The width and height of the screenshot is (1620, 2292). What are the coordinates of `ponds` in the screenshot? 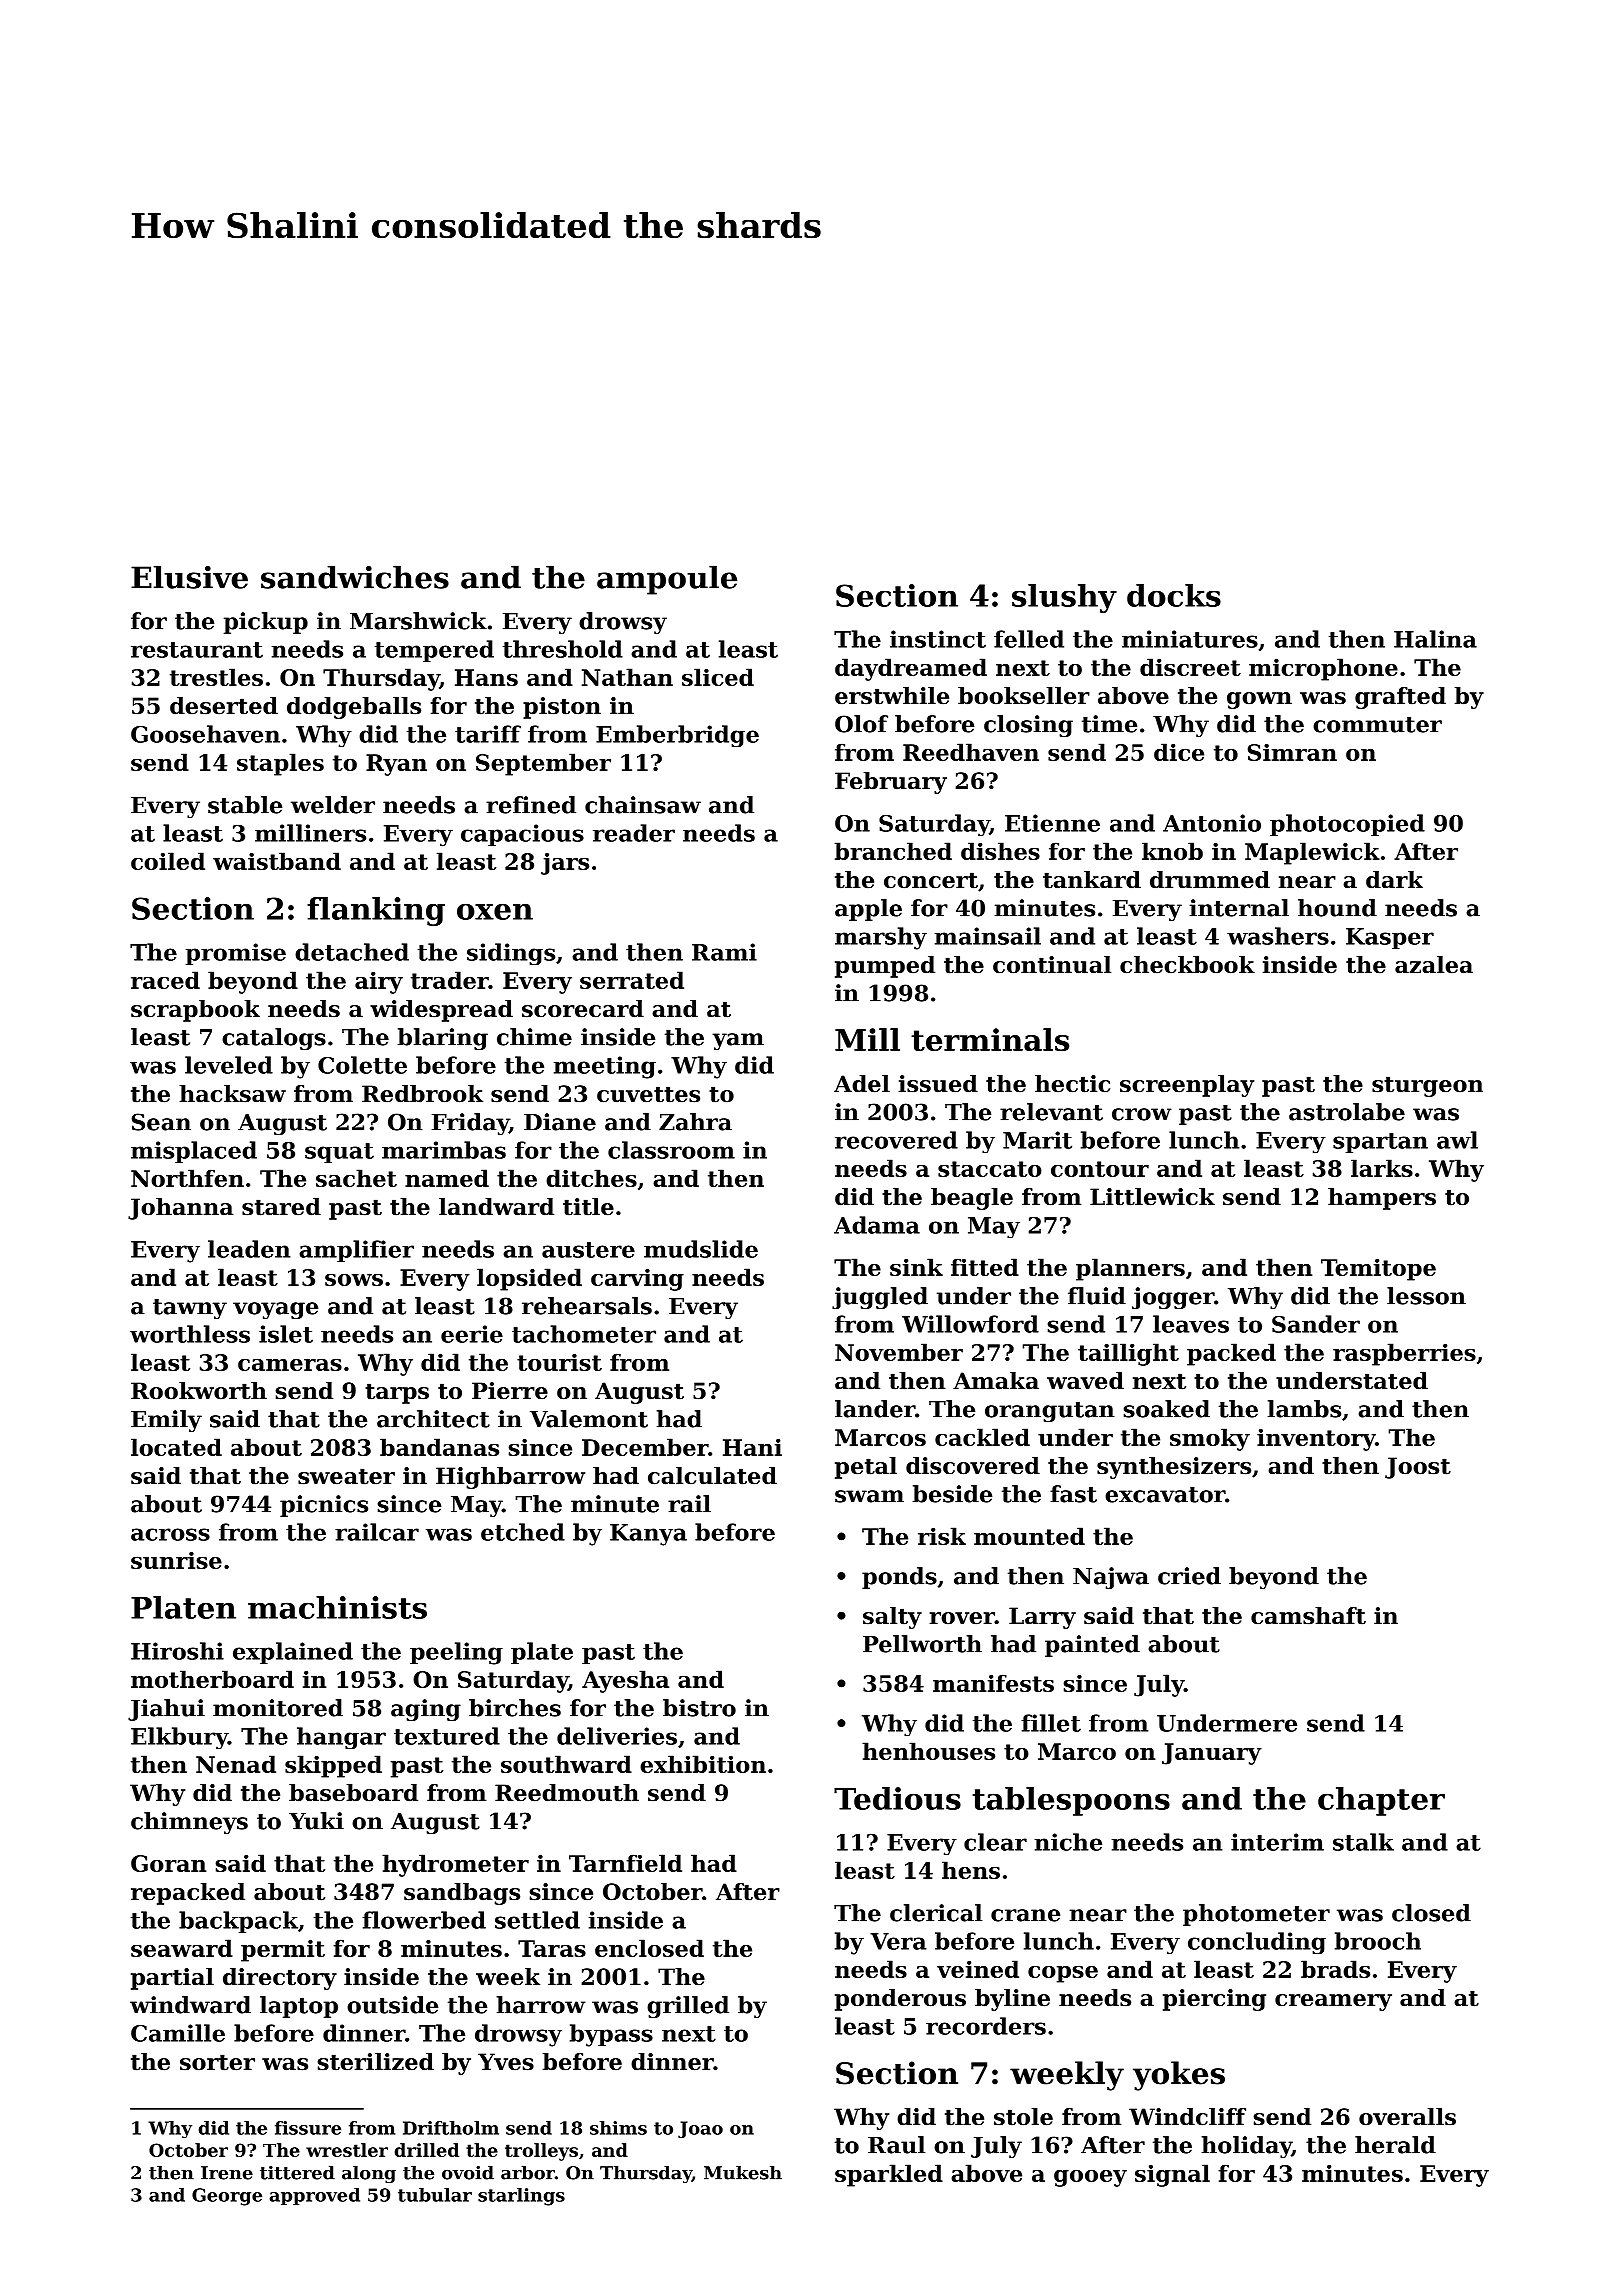 It's located at (899, 1578).
